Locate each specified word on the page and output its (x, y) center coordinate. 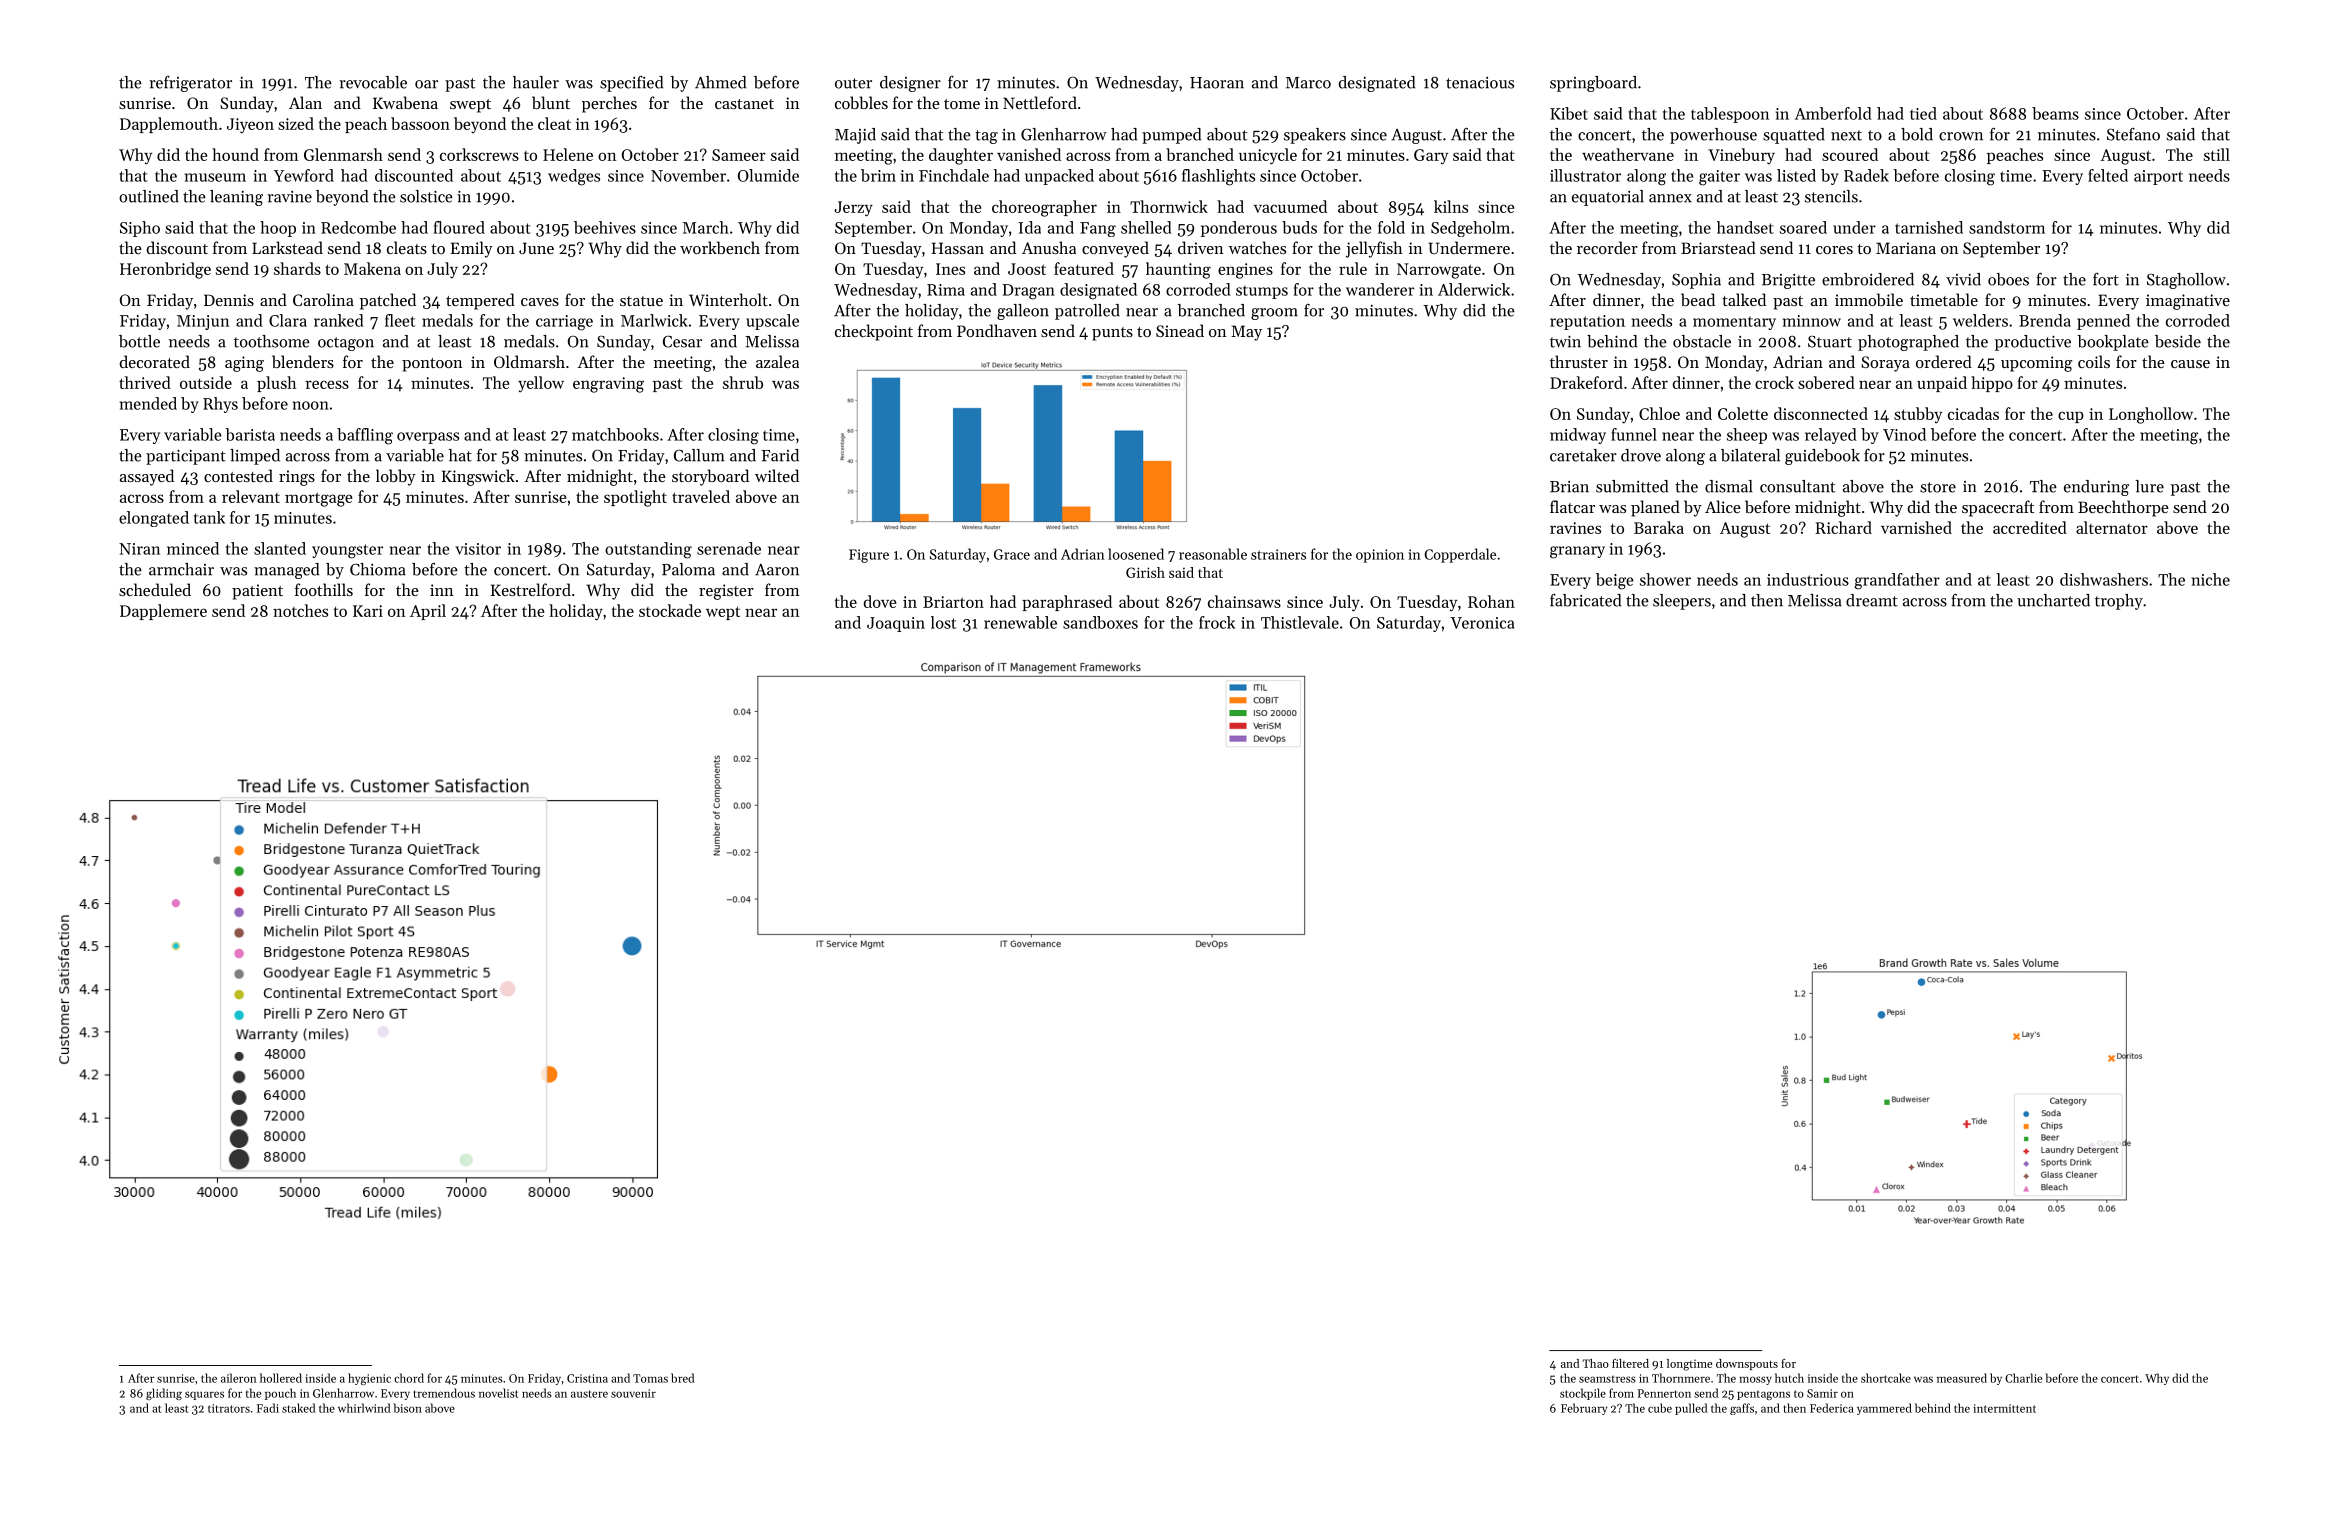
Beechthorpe (2123, 508)
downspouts (1747, 1364)
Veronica (1482, 623)
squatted (1794, 136)
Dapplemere (163, 612)
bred (682, 1378)
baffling (365, 436)
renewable (1020, 622)
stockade (670, 610)
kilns (1451, 206)
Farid (780, 455)
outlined (149, 196)
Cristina (587, 1378)
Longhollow (2151, 415)
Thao (1596, 1363)
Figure (869, 556)
